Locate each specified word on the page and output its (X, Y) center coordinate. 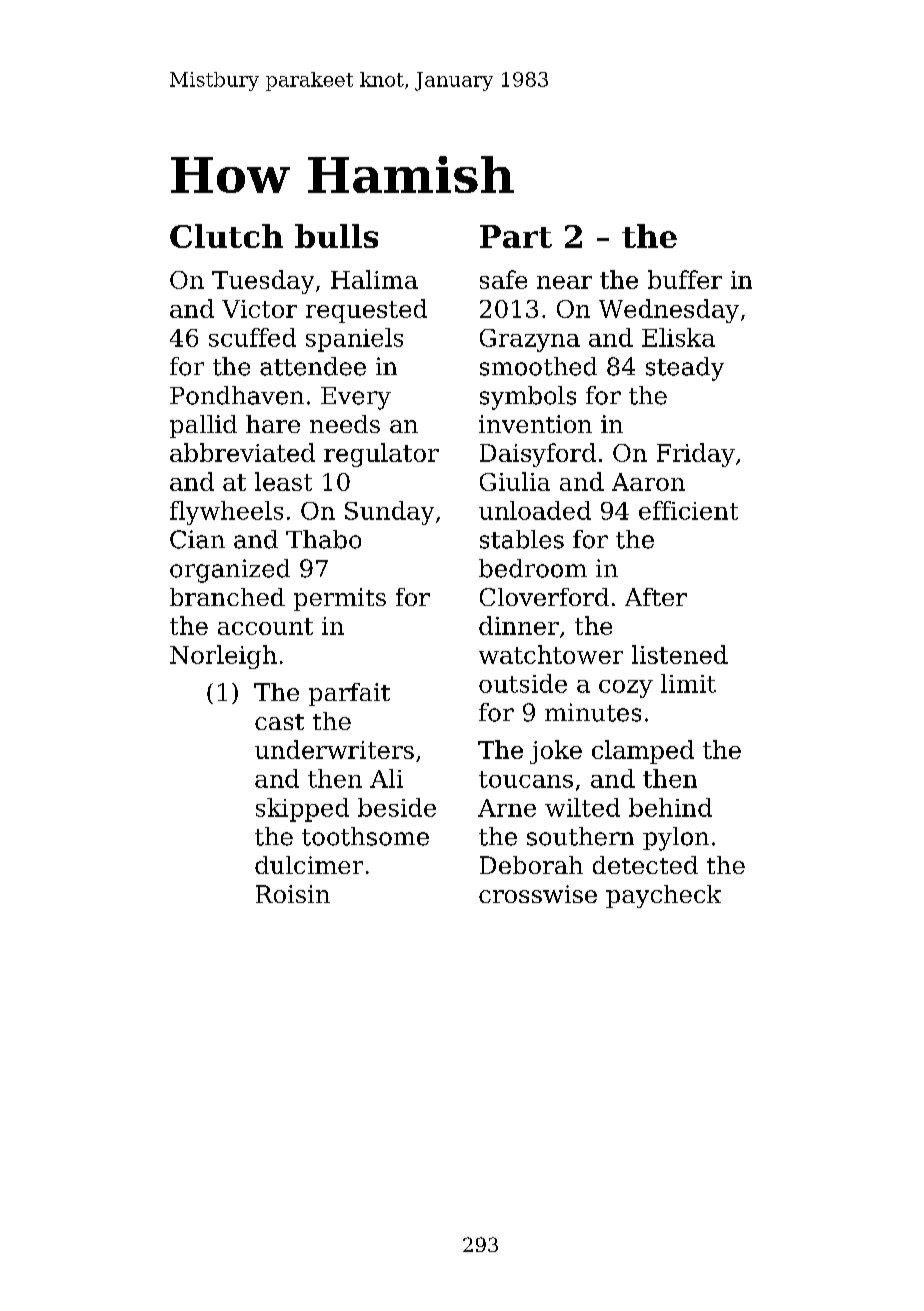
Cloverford (544, 597)
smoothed (538, 366)
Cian (197, 539)
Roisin (293, 894)
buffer (685, 279)
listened (680, 654)
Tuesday (263, 282)
